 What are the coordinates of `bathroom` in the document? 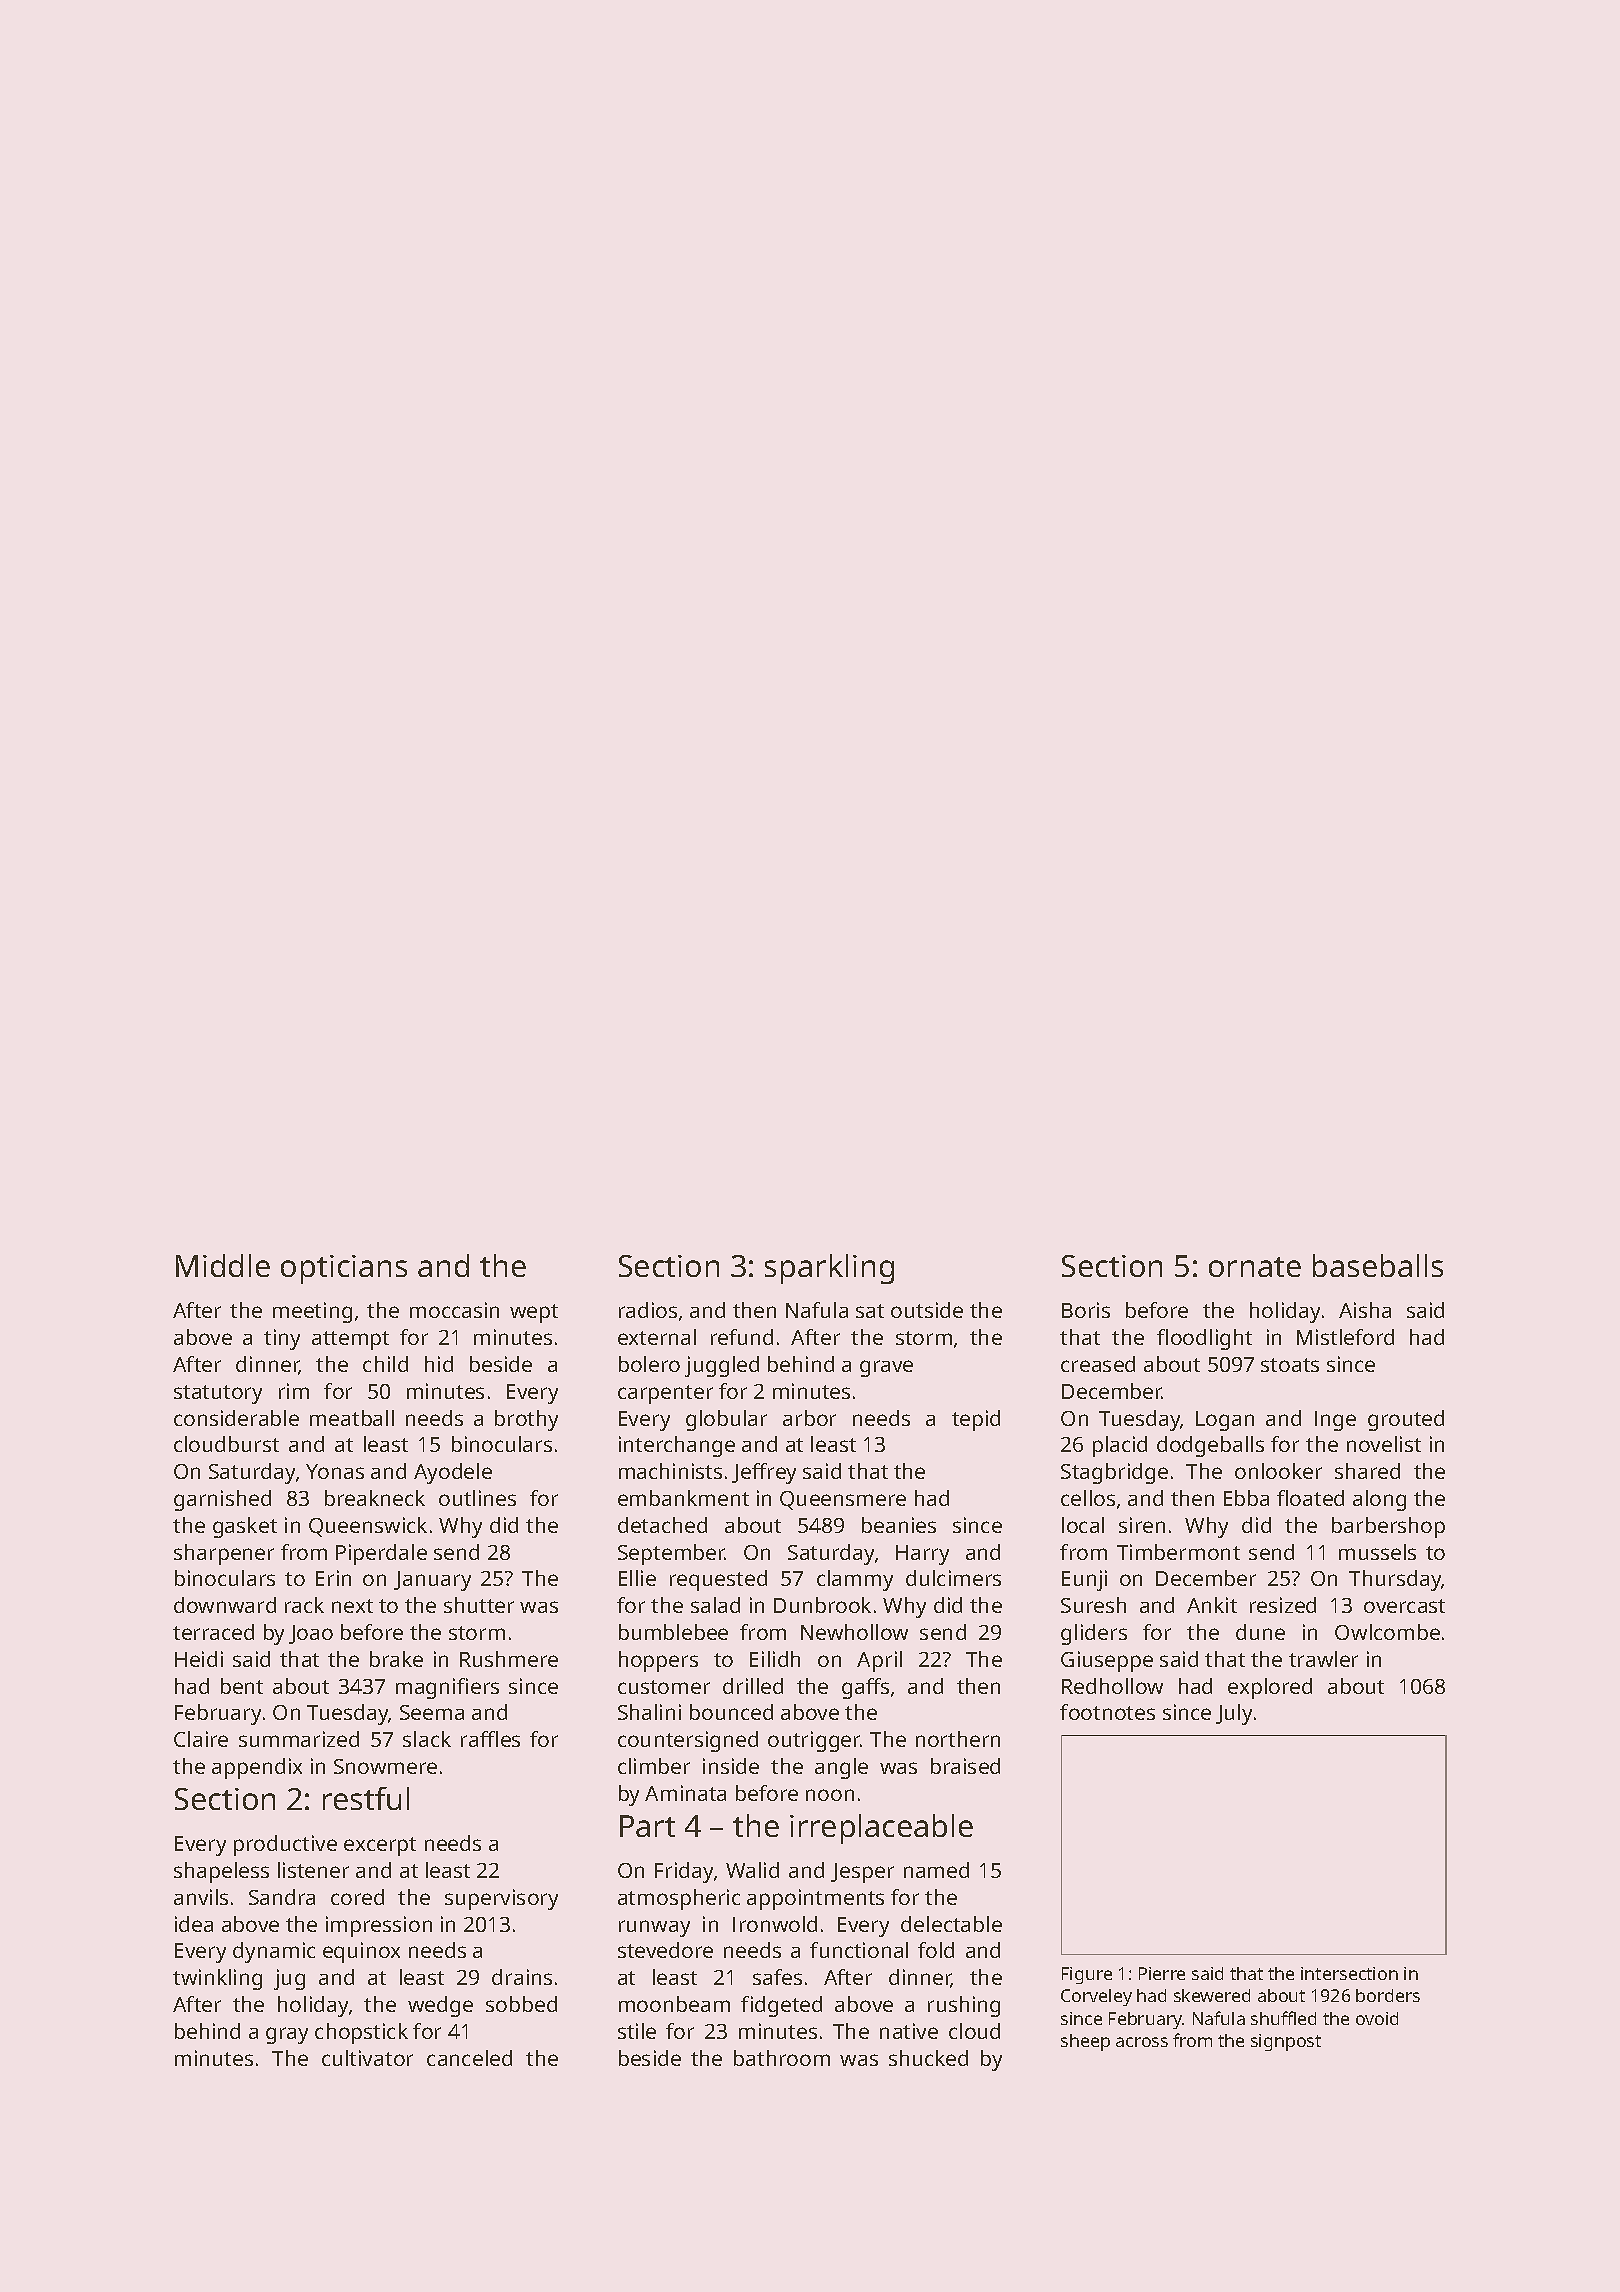 It's located at (782, 2058).
